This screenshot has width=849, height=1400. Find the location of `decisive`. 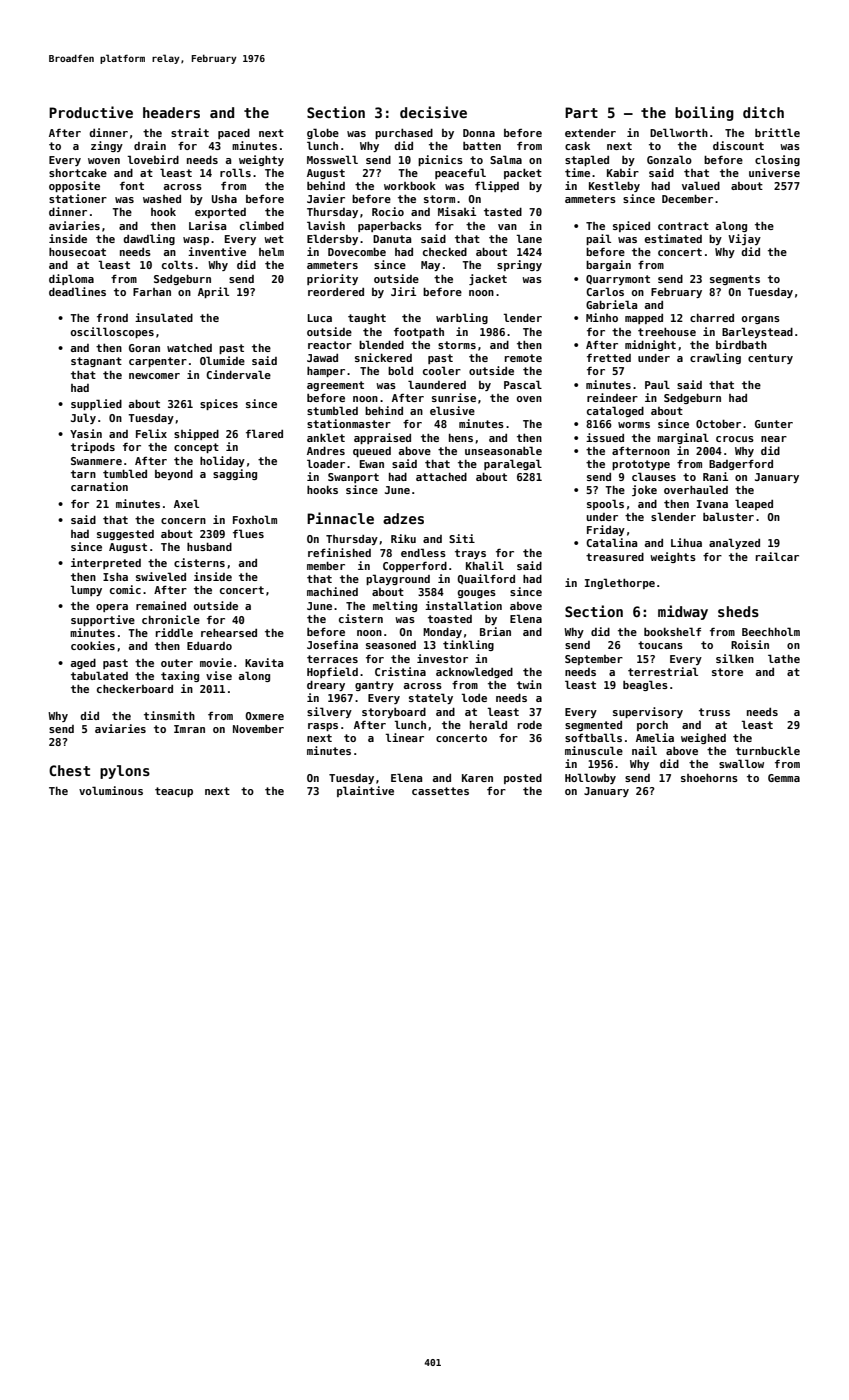

decisive is located at coordinates (433, 112).
